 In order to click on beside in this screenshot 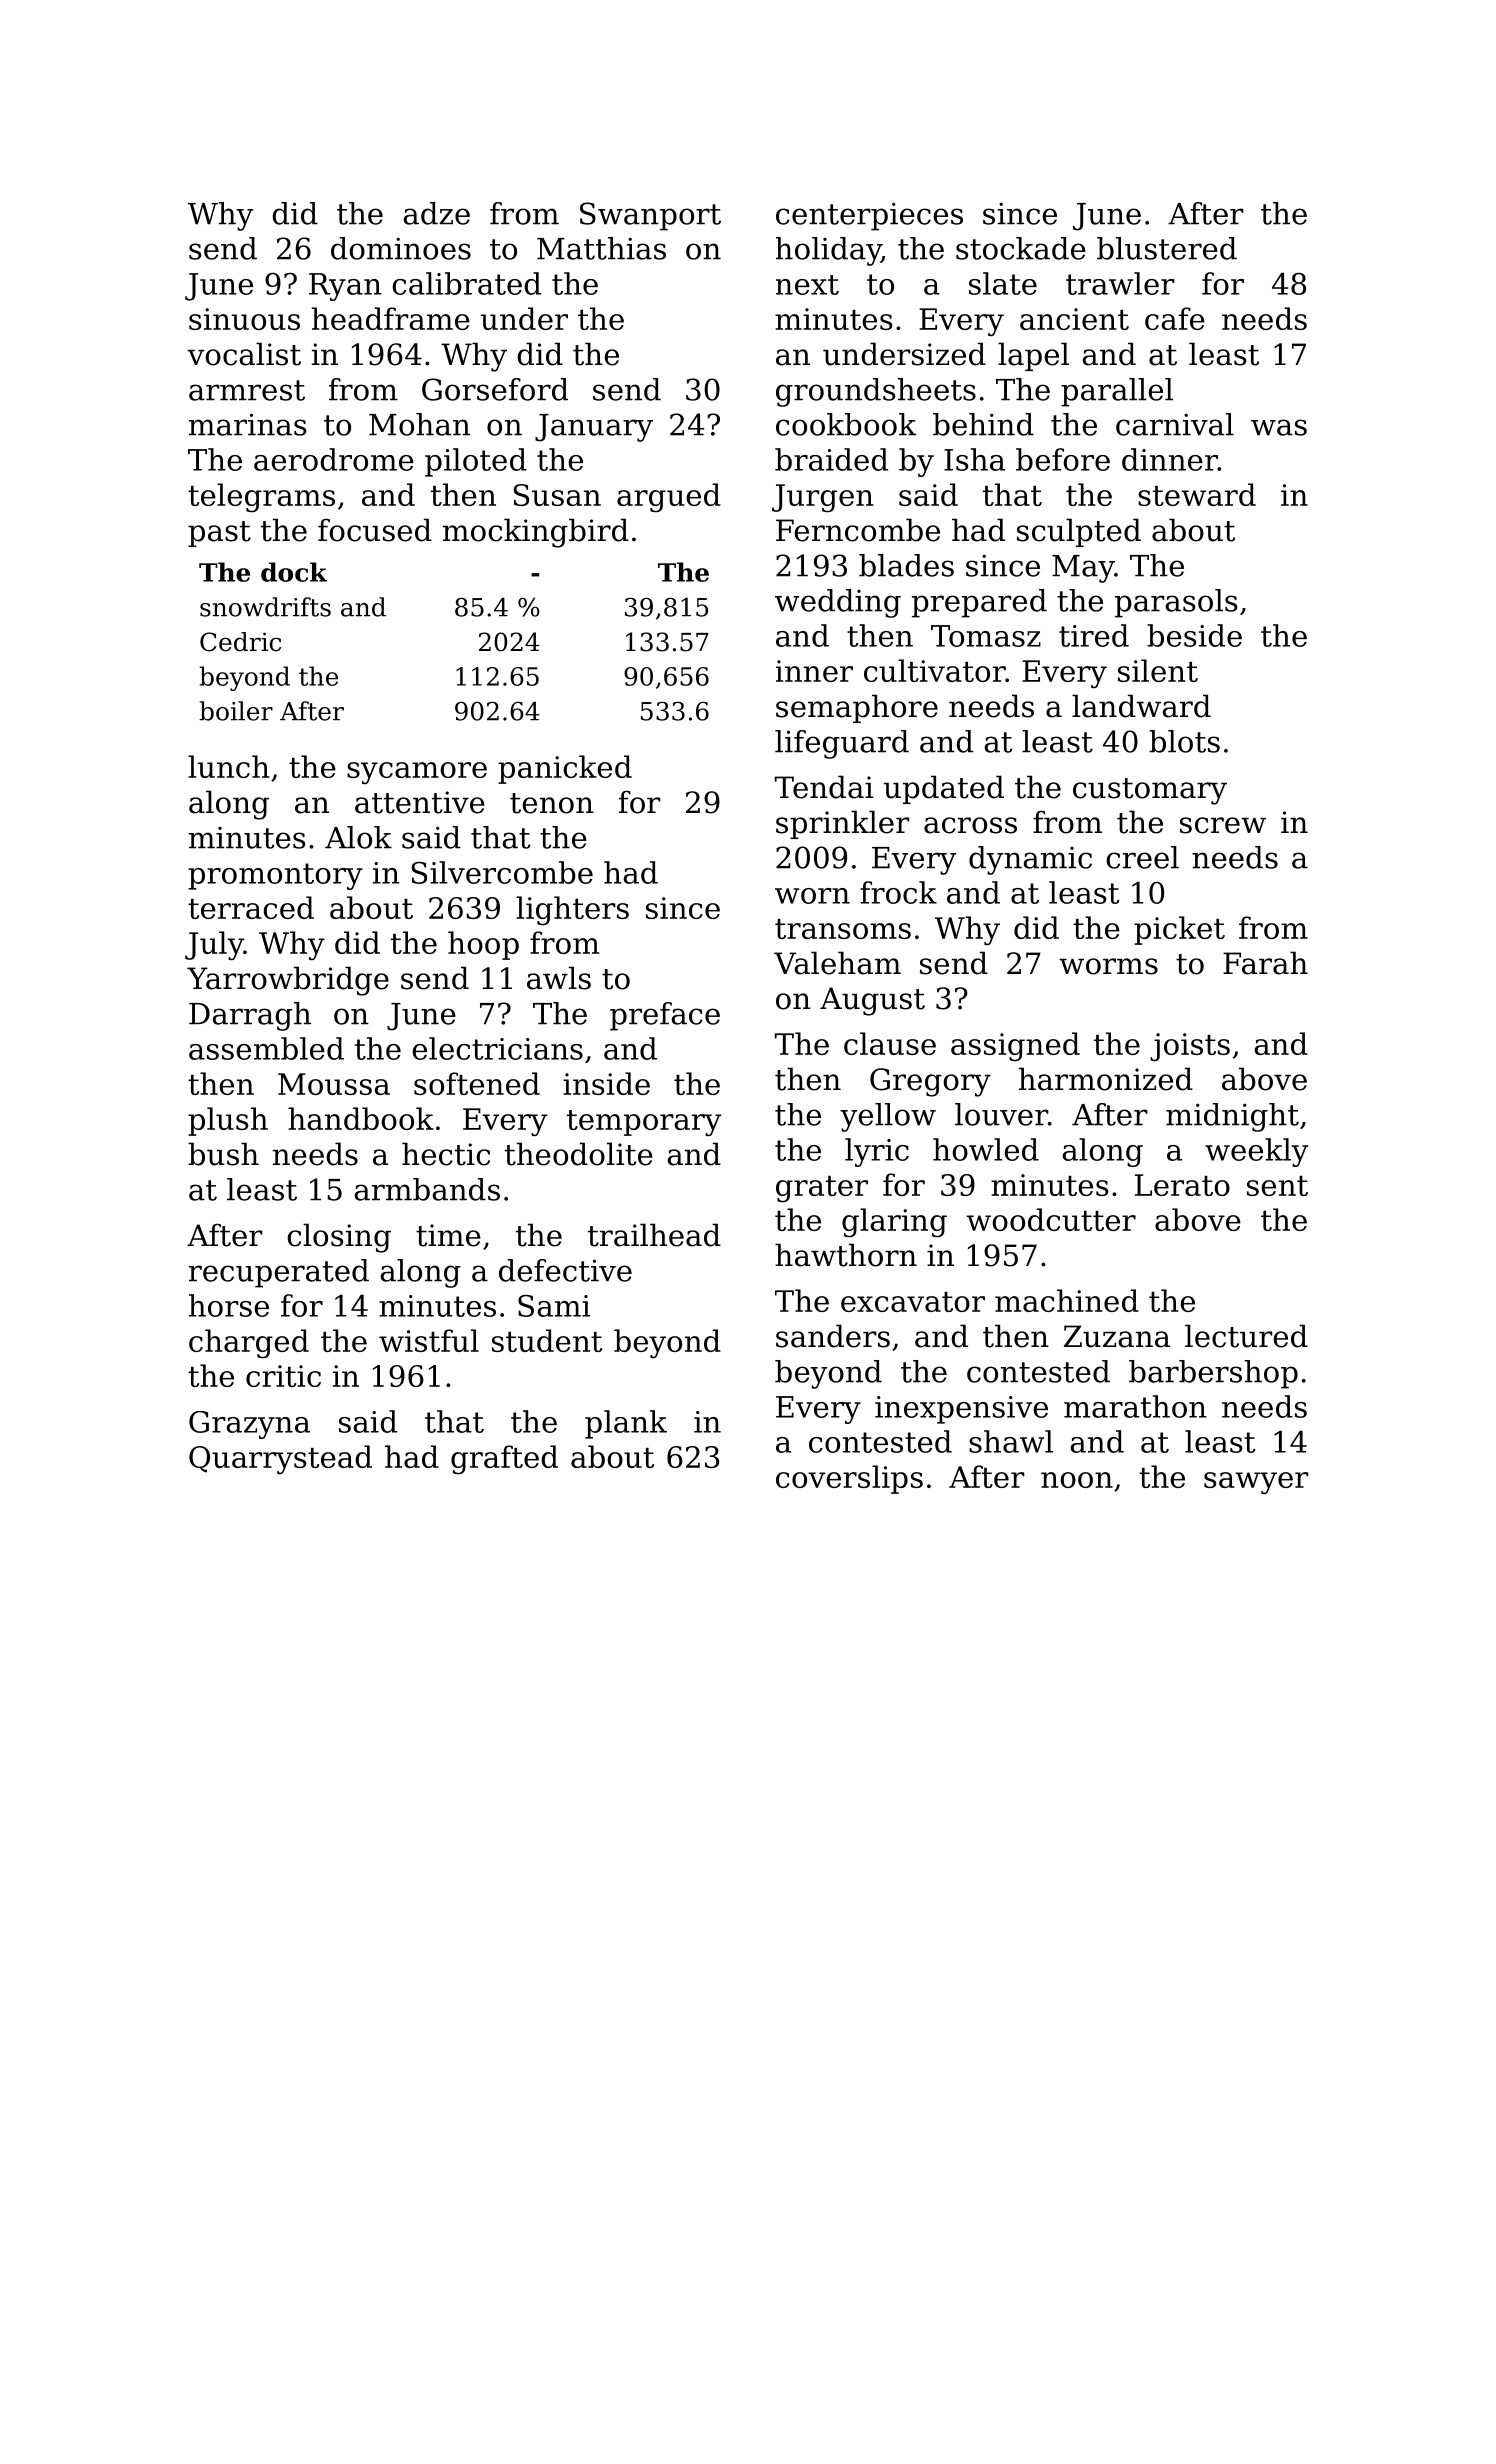, I will do `click(1194, 635)`.
